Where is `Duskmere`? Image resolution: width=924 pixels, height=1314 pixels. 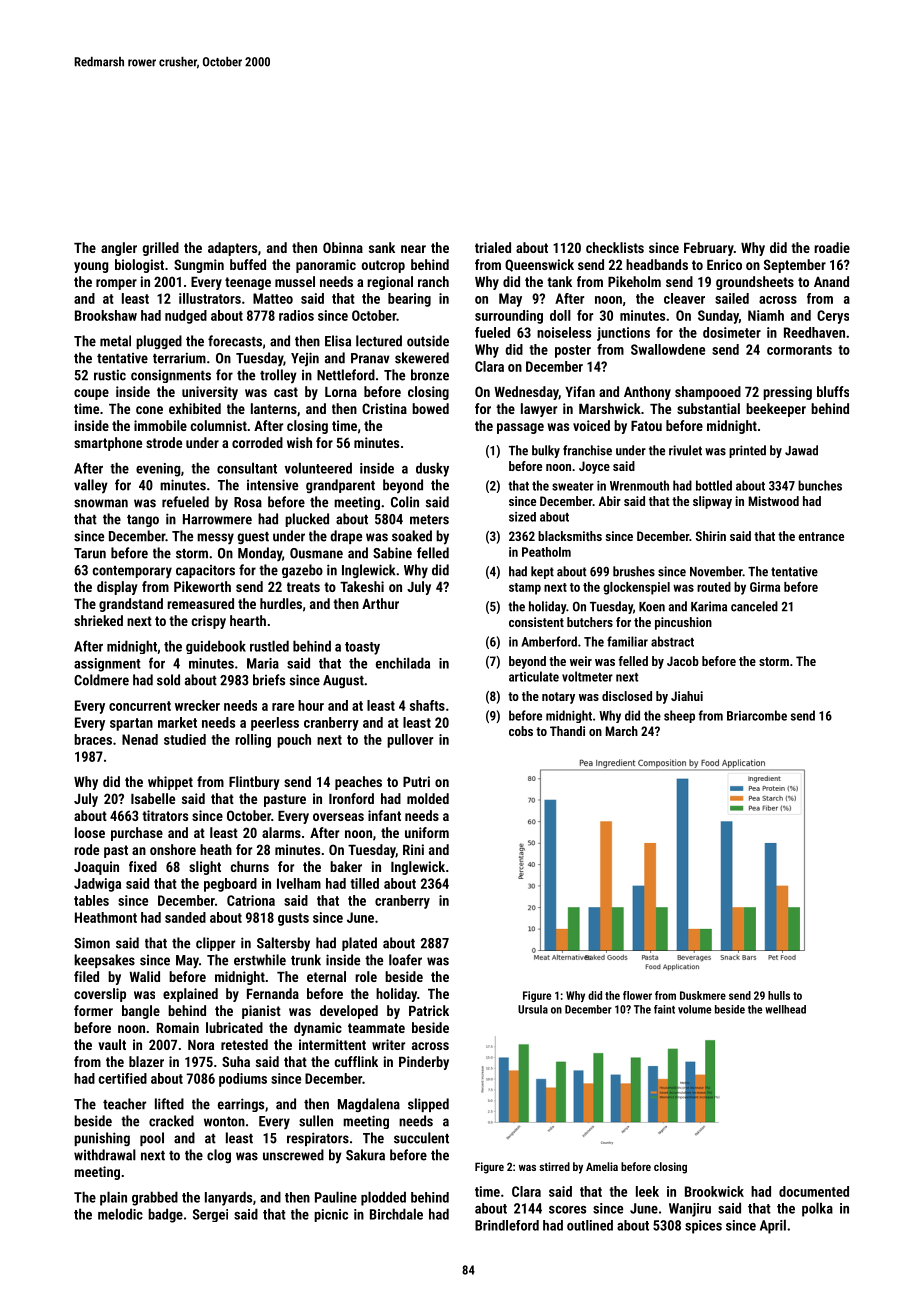 Duskmere is located at coordinates (703, 995).
